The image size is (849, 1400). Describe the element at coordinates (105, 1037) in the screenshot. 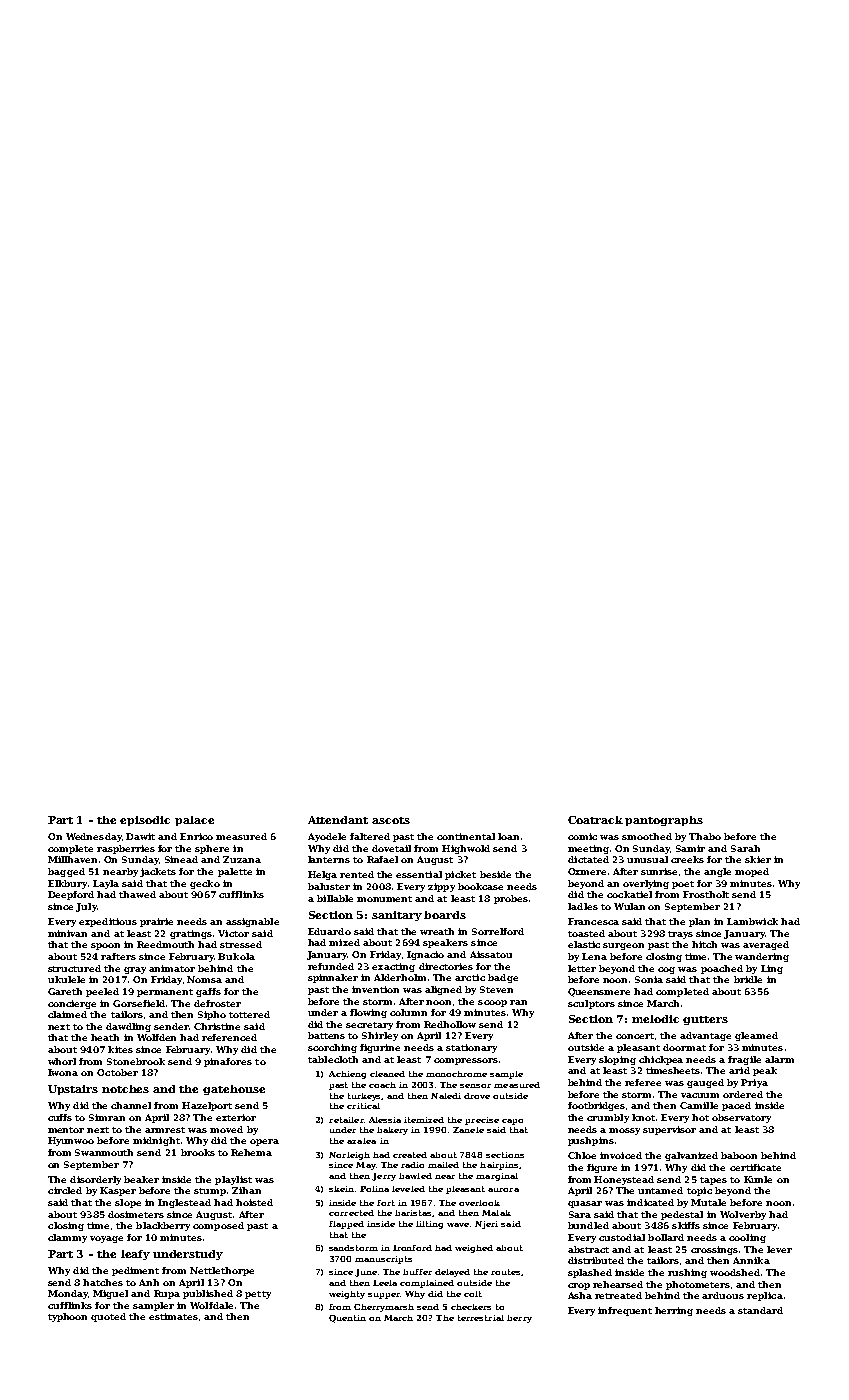

I see `heath` at that location.
